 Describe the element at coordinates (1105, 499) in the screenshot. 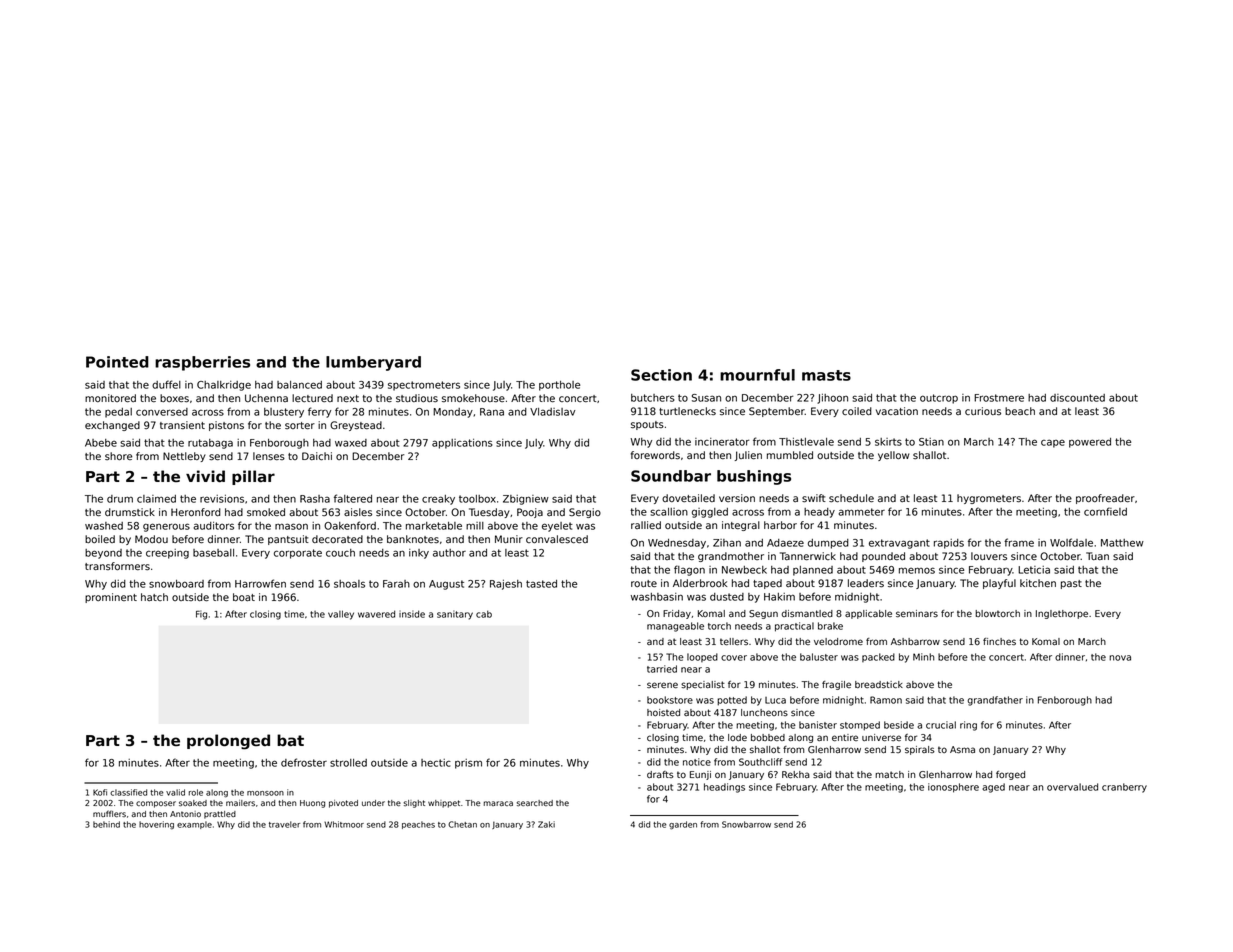

I see `proofreader` at that location.
